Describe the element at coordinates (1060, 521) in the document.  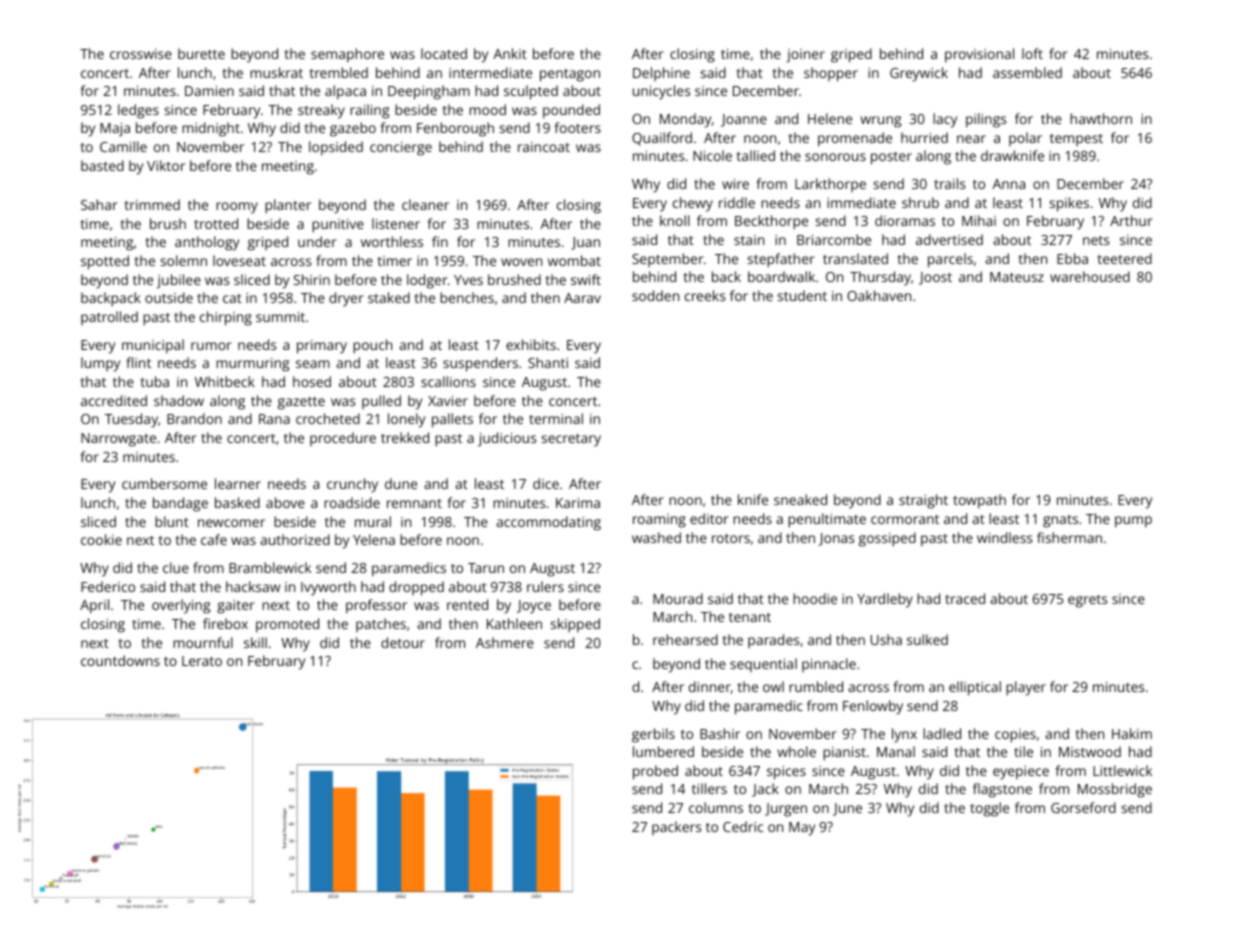
I see `gnats` at that location.
